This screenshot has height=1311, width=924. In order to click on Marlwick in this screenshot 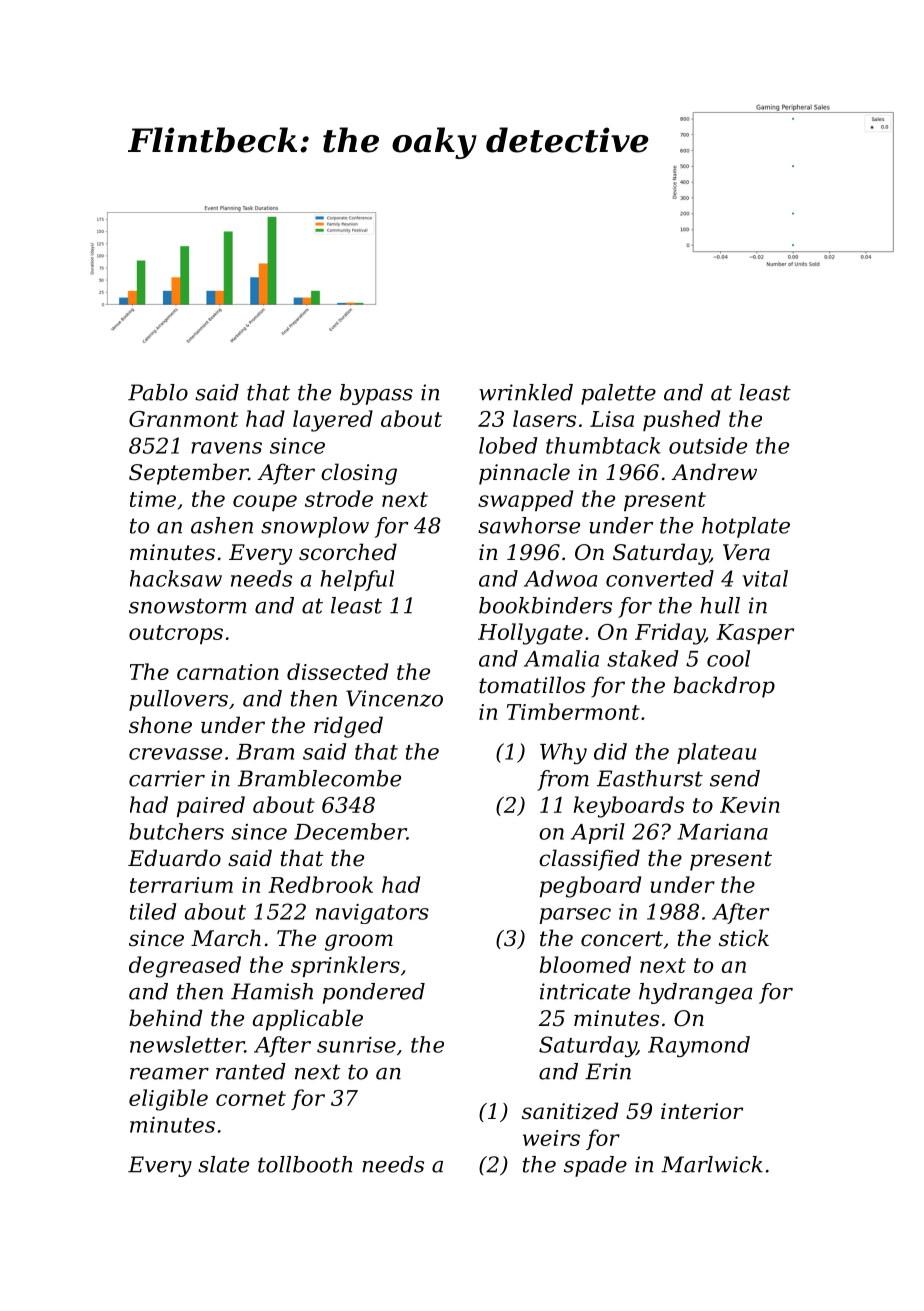, I will do `click(712, 1164)`.
